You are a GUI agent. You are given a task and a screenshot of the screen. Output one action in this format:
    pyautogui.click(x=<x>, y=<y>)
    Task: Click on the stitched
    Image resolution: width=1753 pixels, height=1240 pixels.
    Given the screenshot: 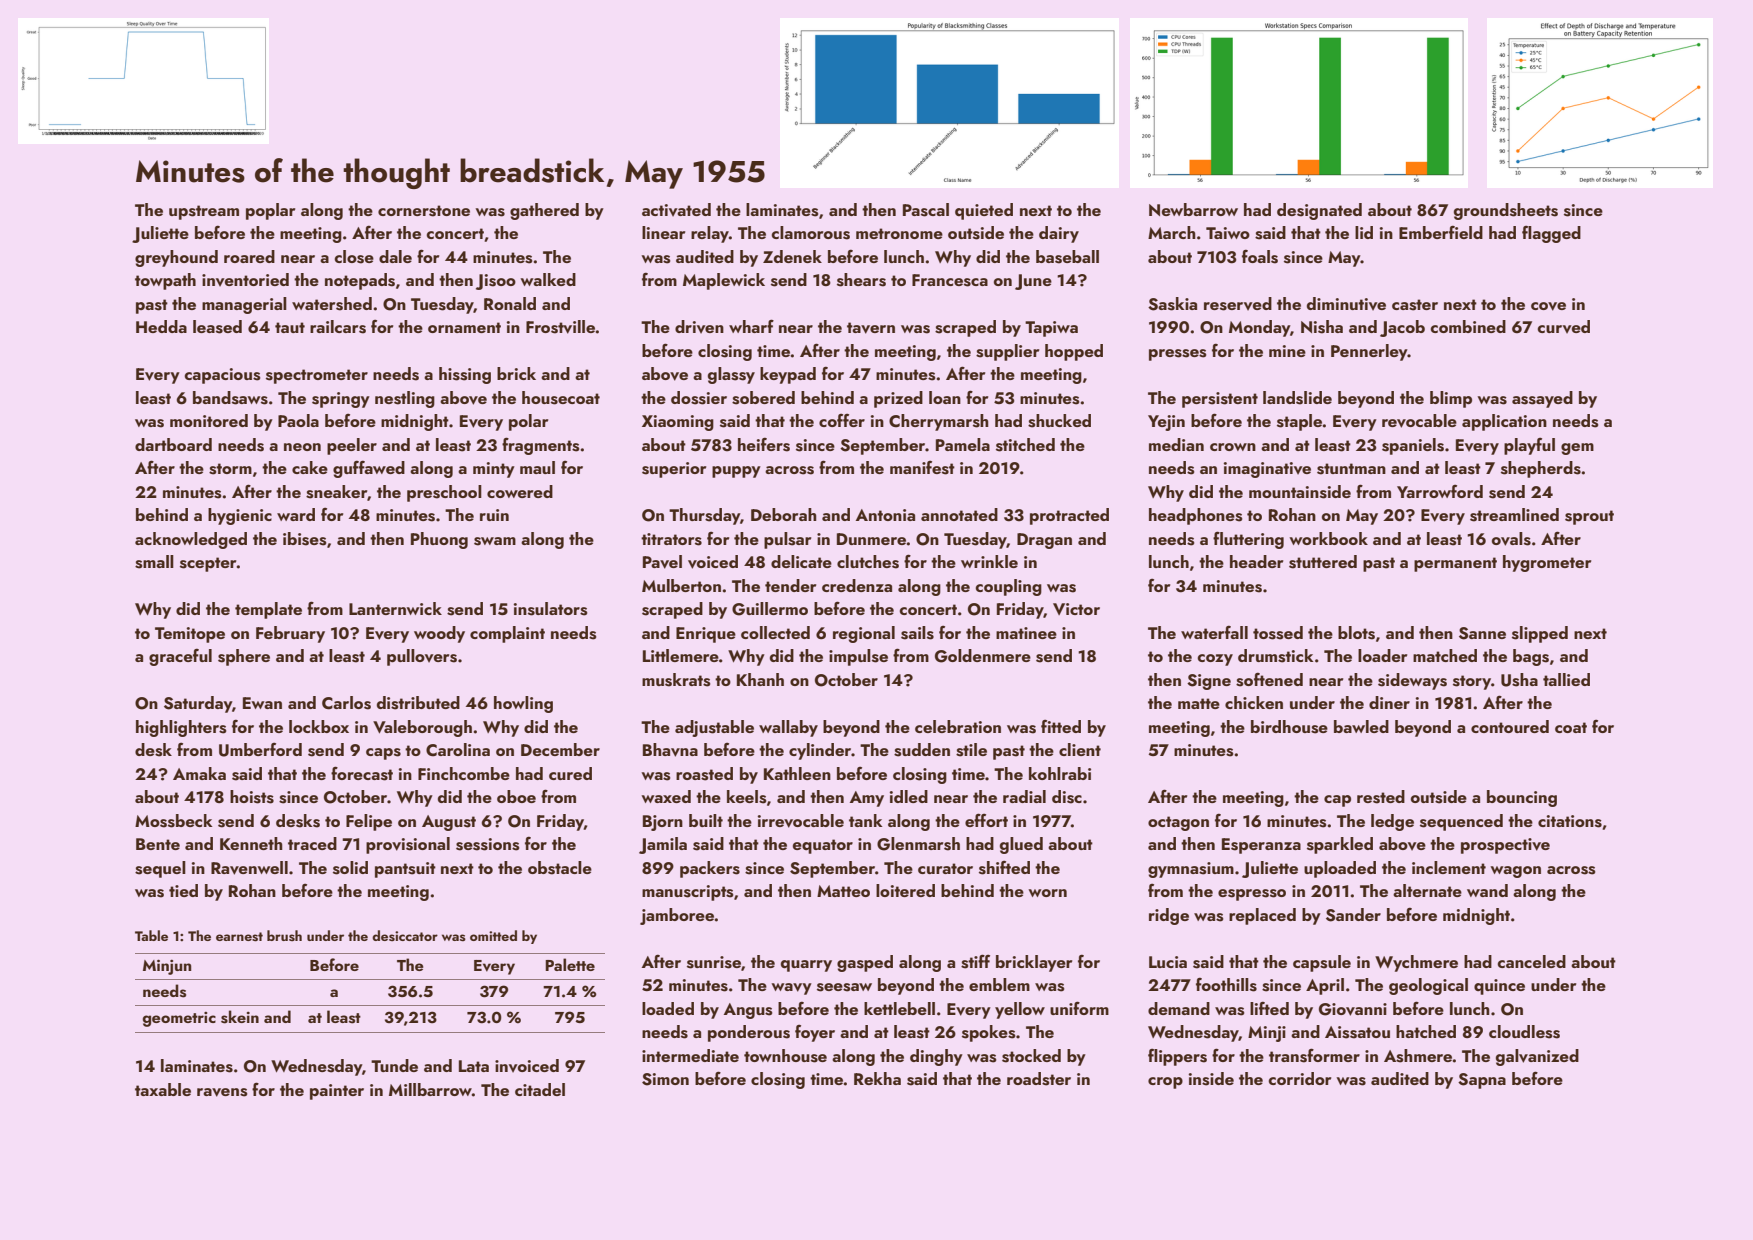 What is the action you would take?
    pyautogui.click(x=1025, y=445)
